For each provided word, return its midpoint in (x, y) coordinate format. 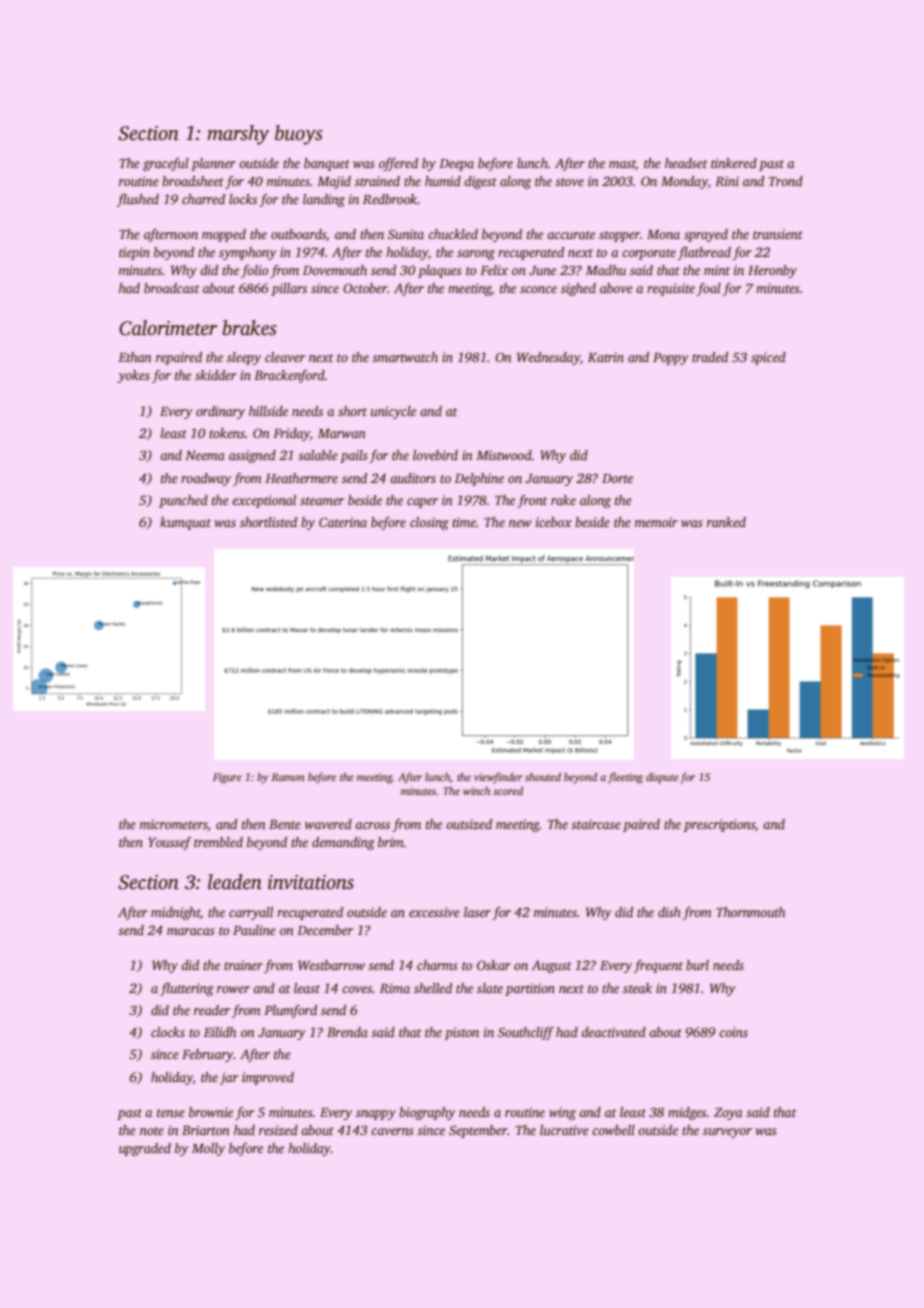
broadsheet (193, 181)
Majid (334, 182)
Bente (285, 824)
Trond (786, 181)
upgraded (145, 1149)
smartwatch (405, 357)
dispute (662, 778)
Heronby (772, 271)
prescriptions (719, 825)
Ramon (288, 777)
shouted (543, 777)
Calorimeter (168, 328)
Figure (227, 778)
